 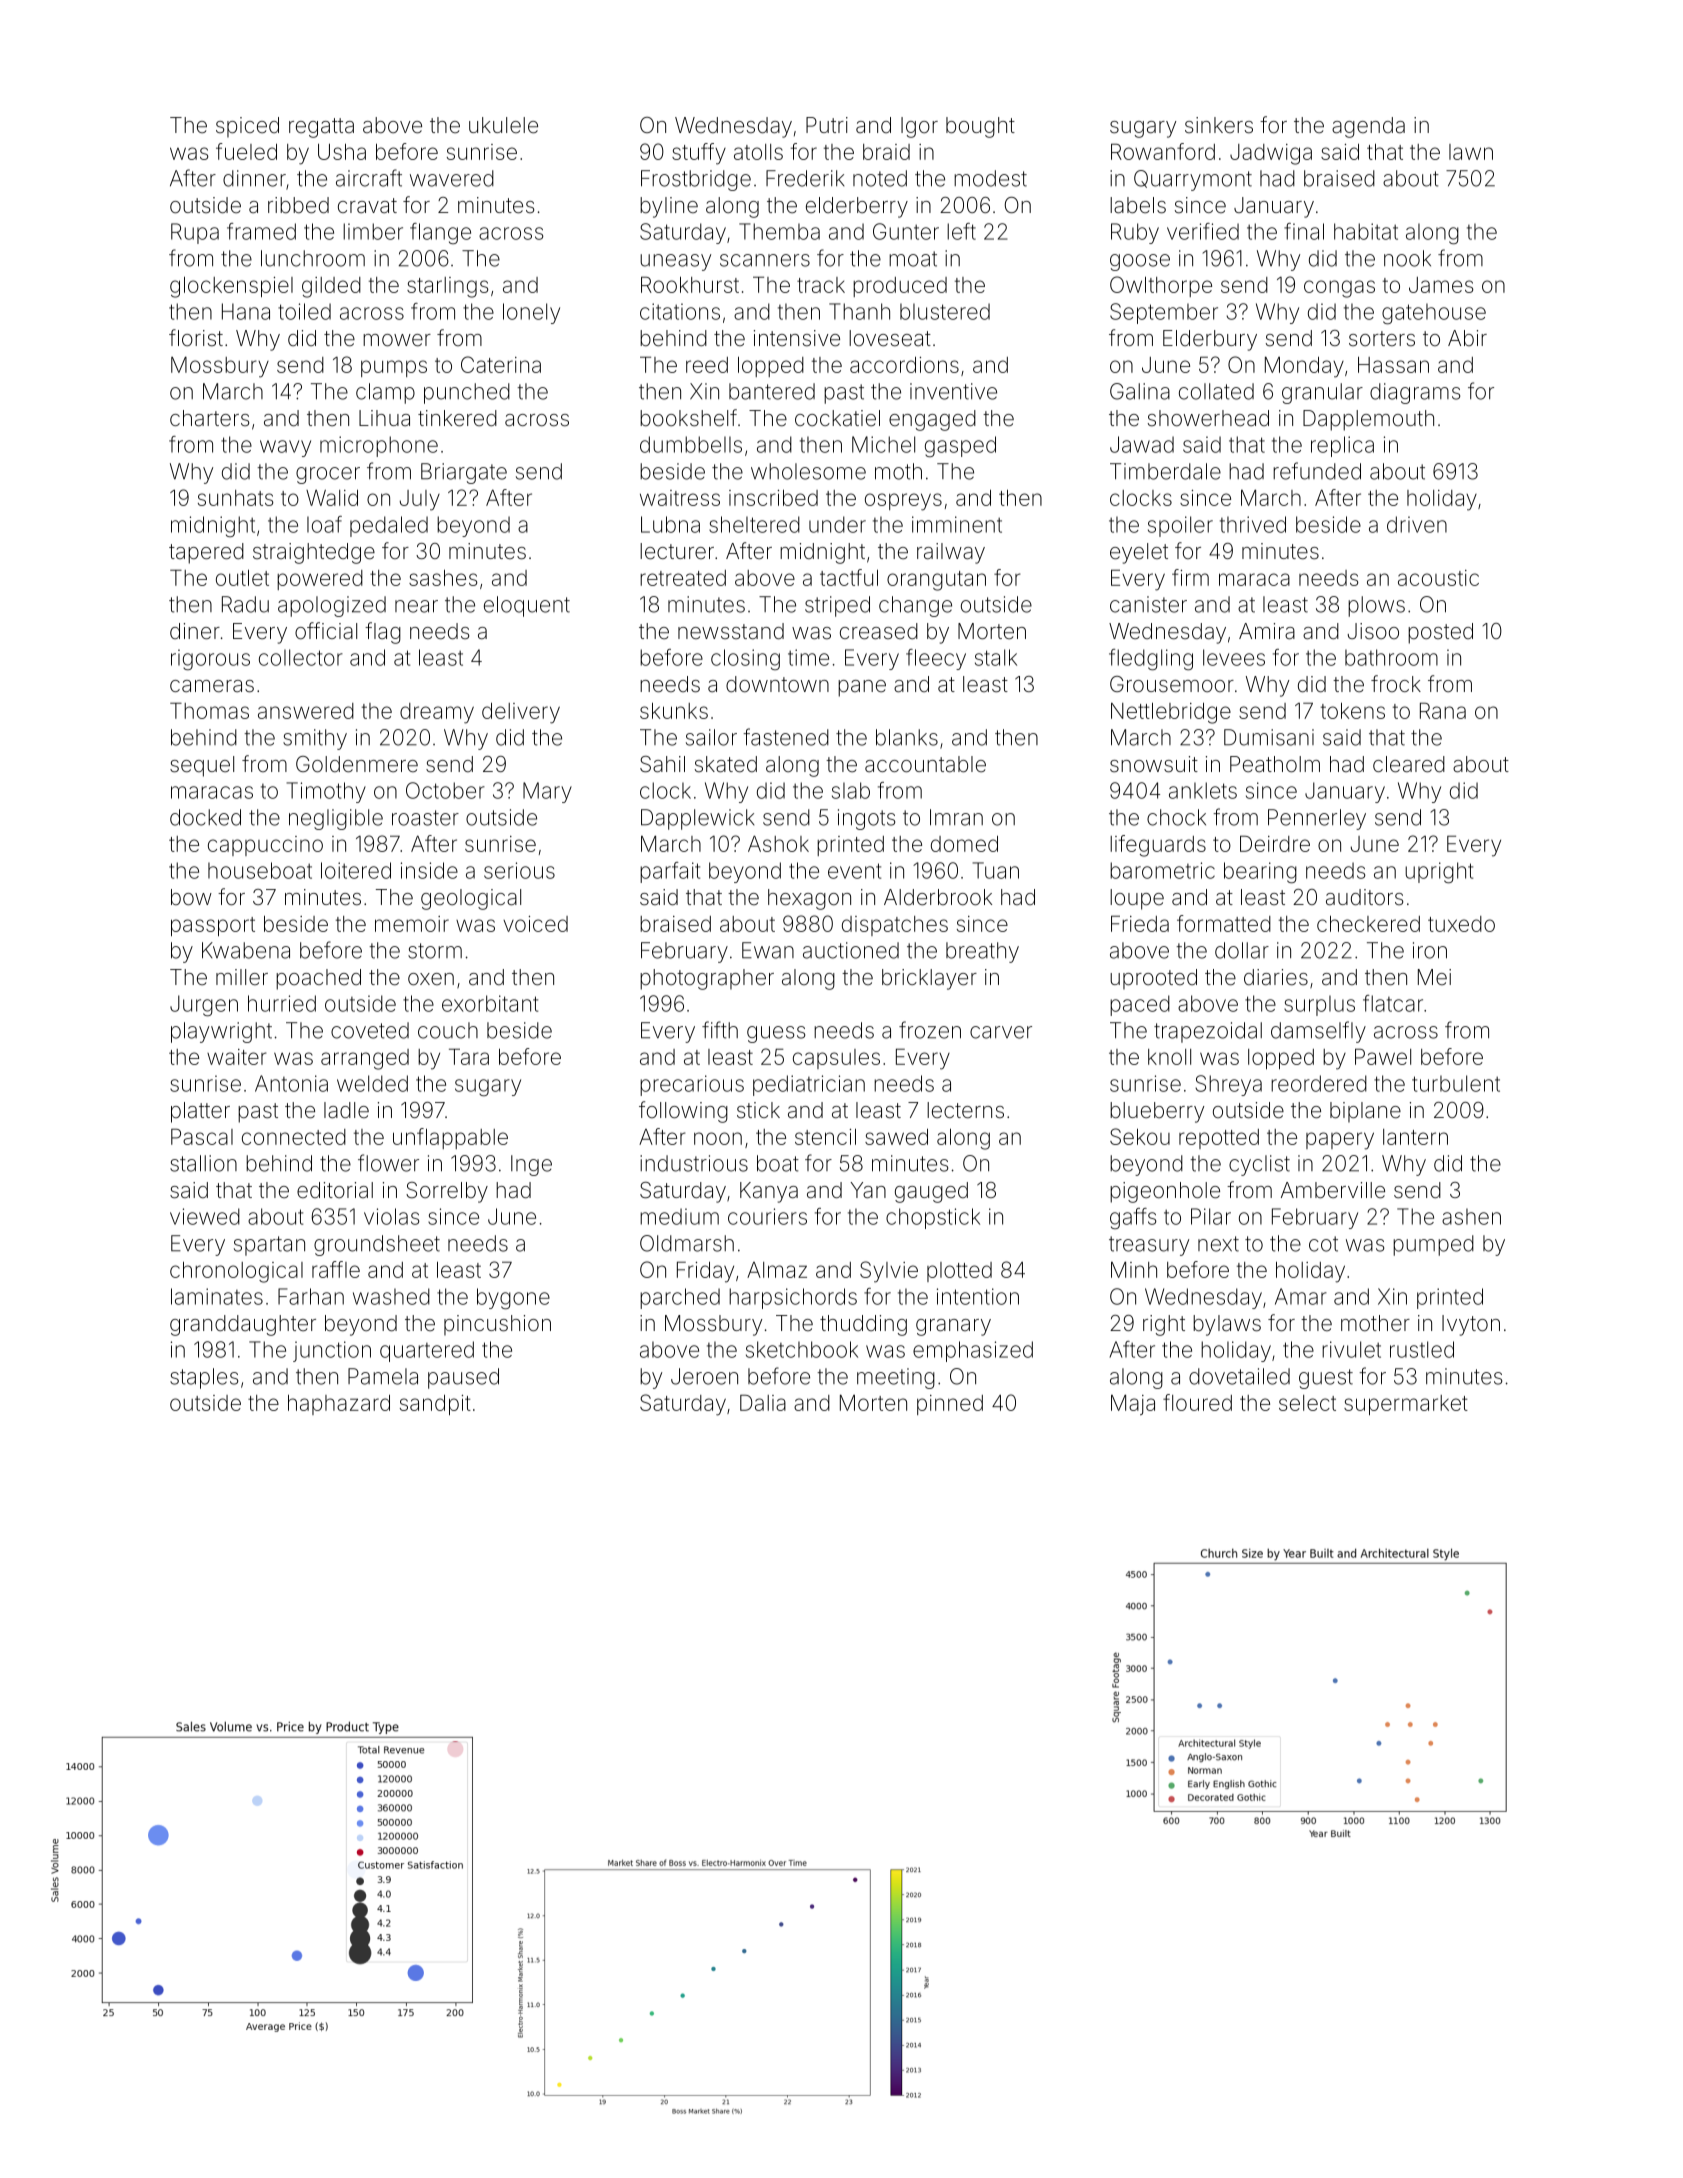 I want to click on ashen, so click(x=1471, y=1216).
